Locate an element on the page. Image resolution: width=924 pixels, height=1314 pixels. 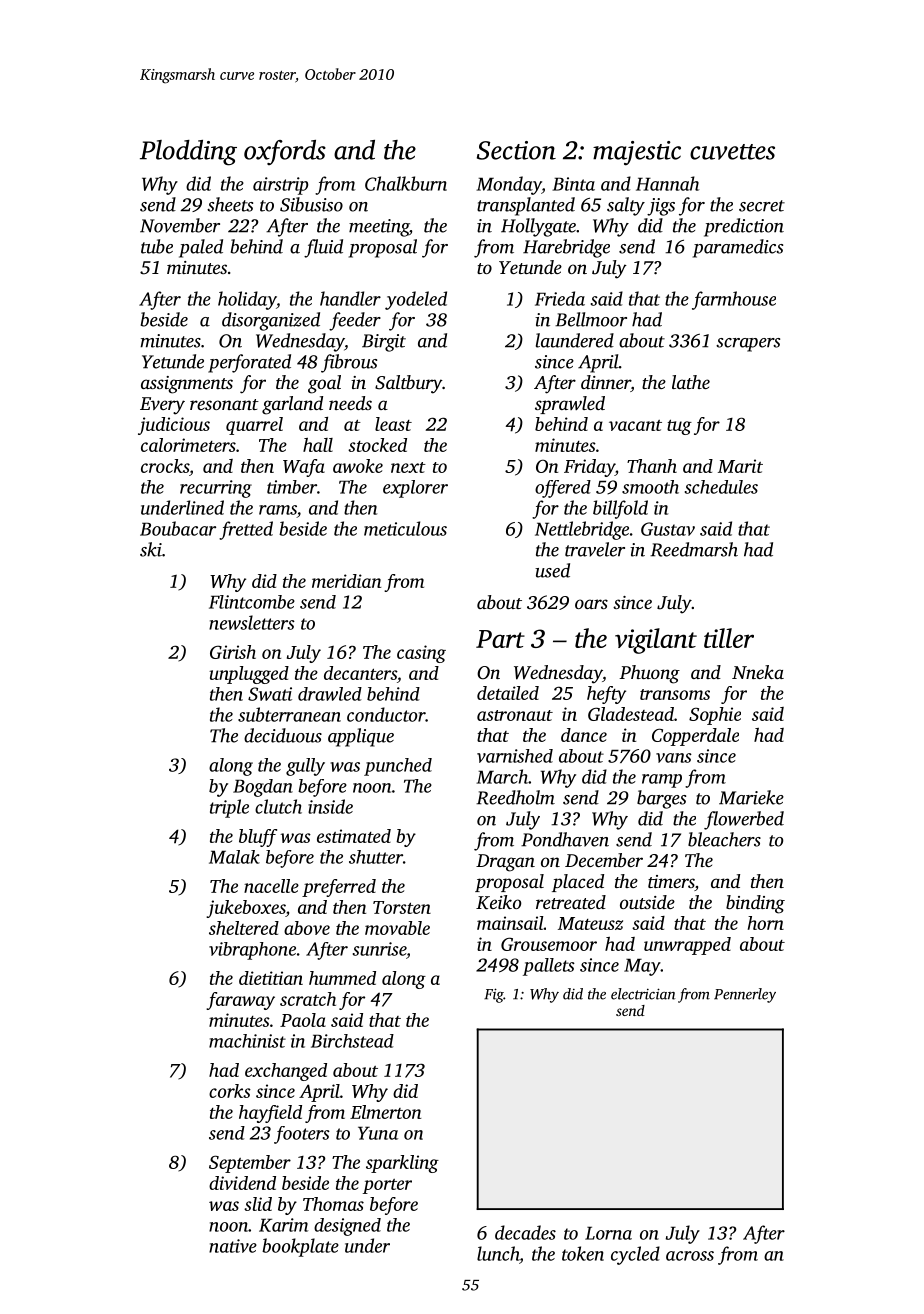
Marit is located at coordinates (740, 466).
